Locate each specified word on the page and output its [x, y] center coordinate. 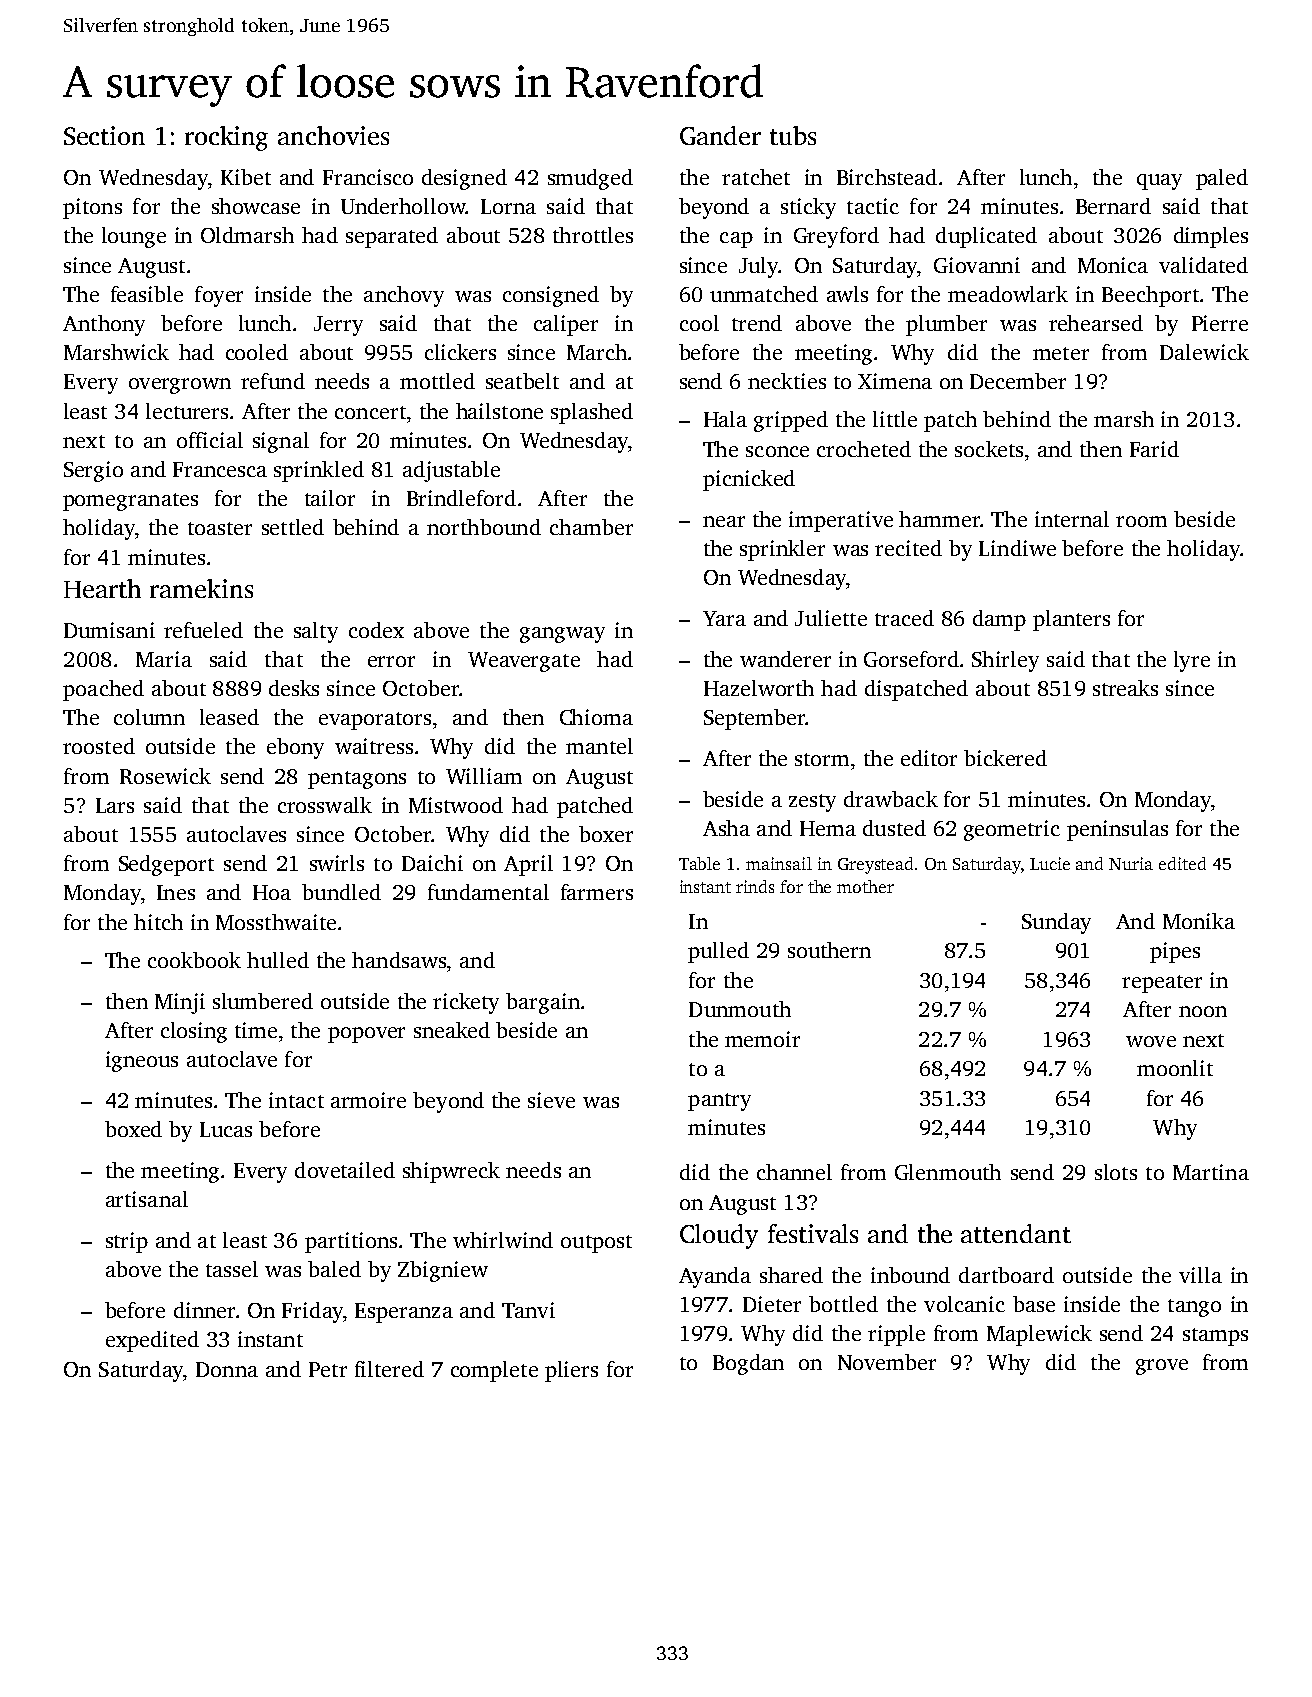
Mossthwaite [276, 922]
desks [294, 688]
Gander [720, 135]
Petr [328, 1369]
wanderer [785, 659]
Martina [1211, 1172]
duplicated [986, 237]
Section [104, 135]
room [1141, 521]
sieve [551, 1100]
